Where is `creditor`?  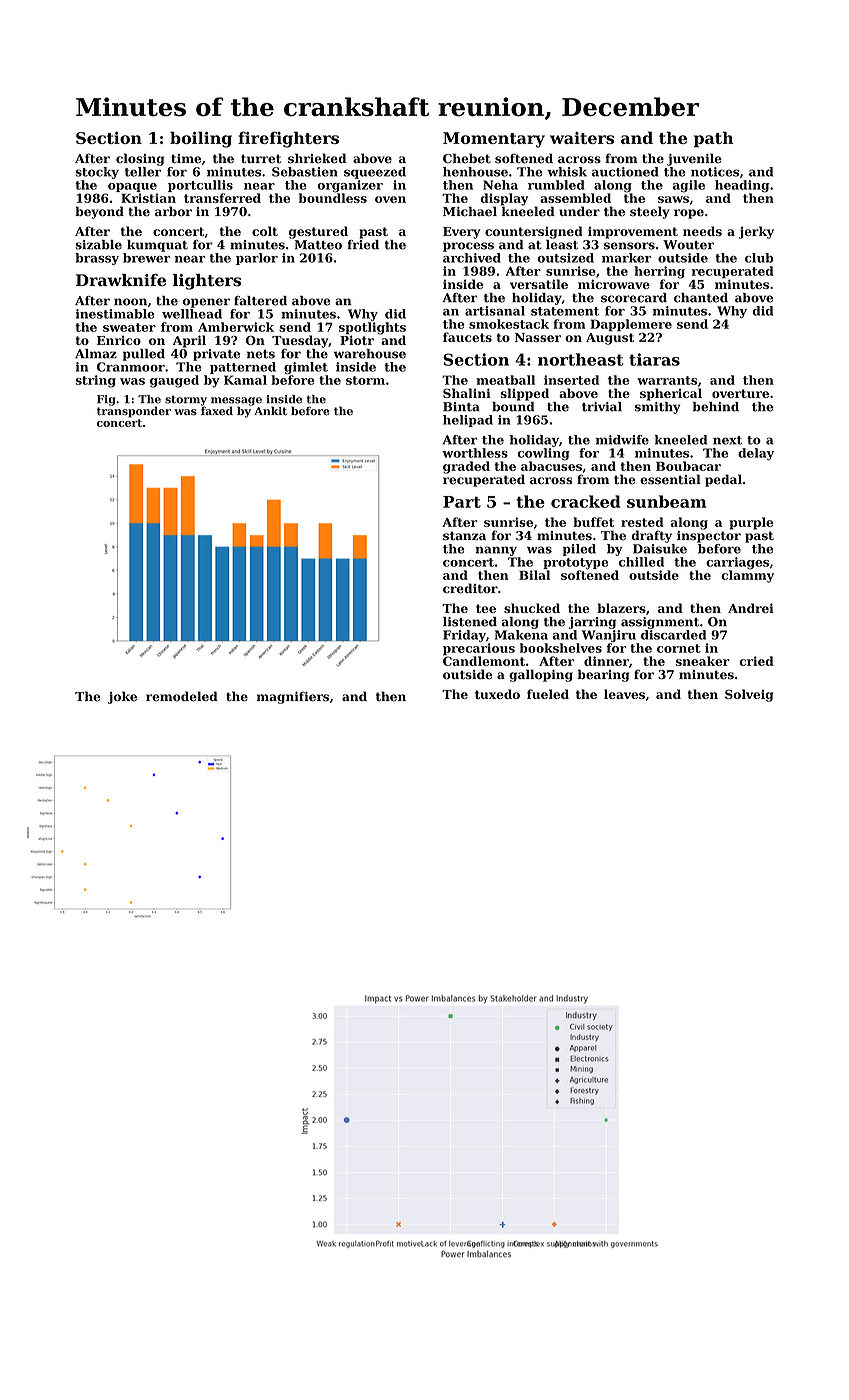 creditor is located at coordinates (470, 588).
